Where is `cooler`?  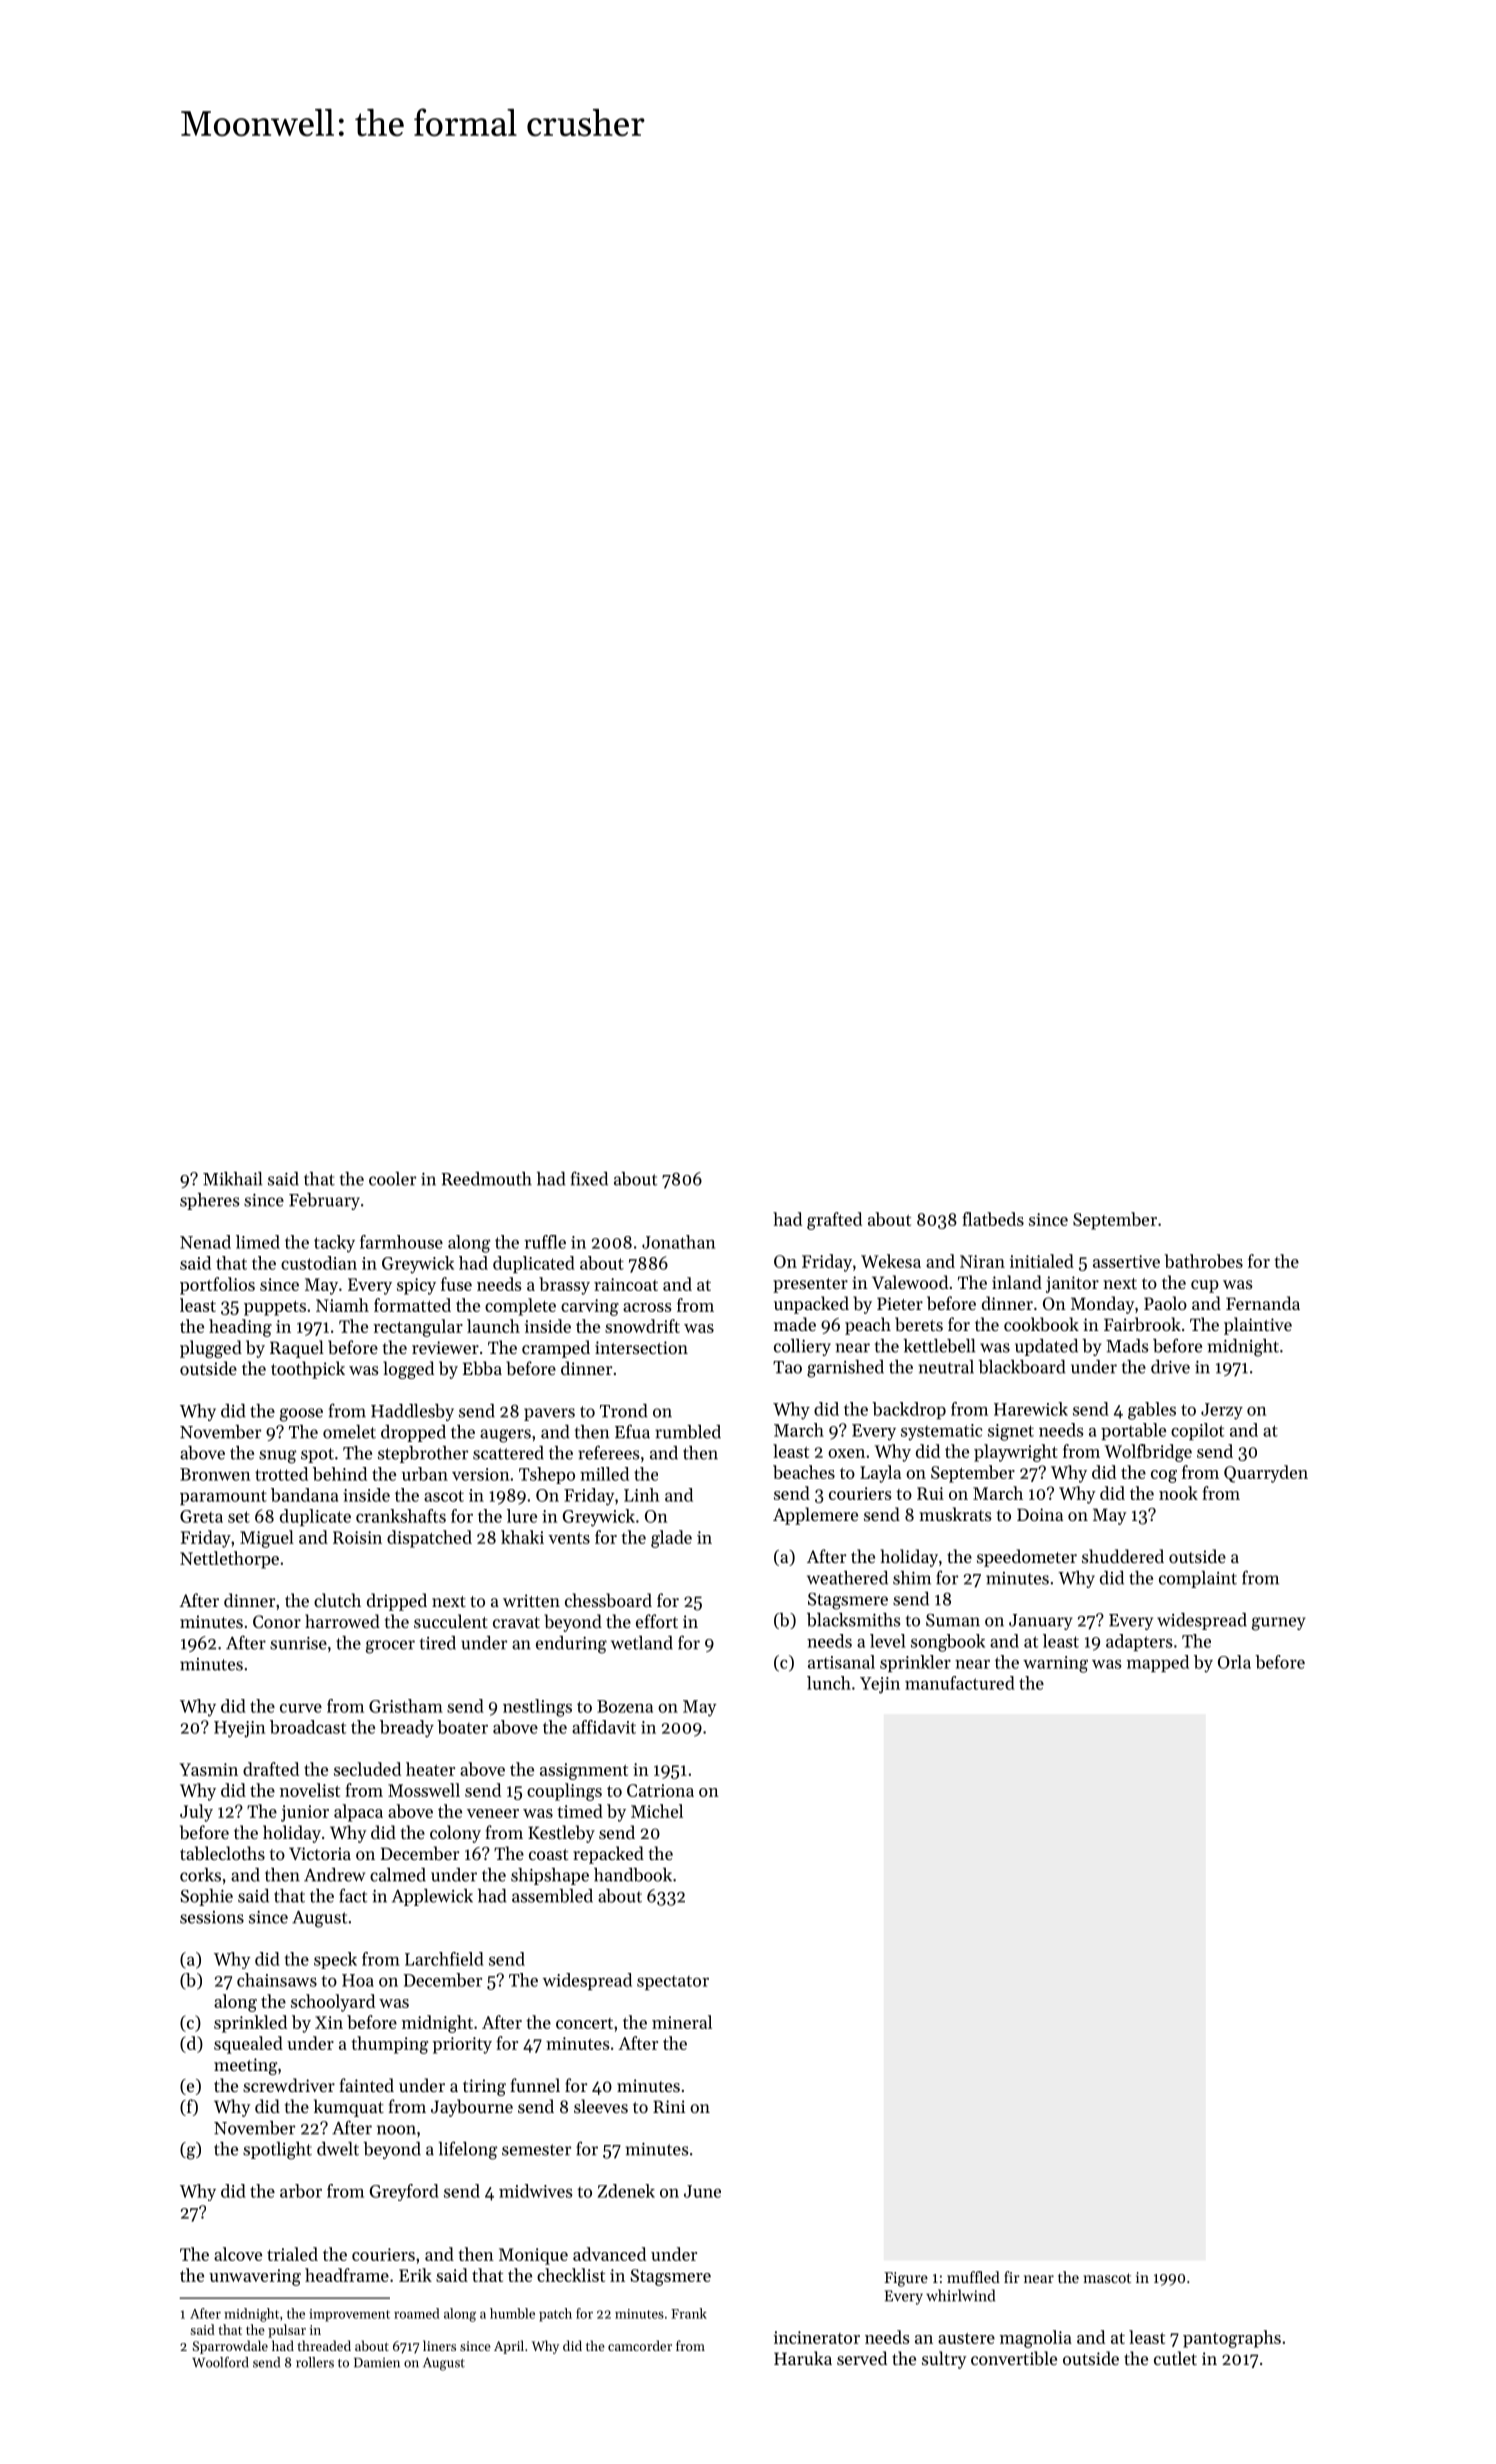 cooler is located at coordinates (393, 1179).
